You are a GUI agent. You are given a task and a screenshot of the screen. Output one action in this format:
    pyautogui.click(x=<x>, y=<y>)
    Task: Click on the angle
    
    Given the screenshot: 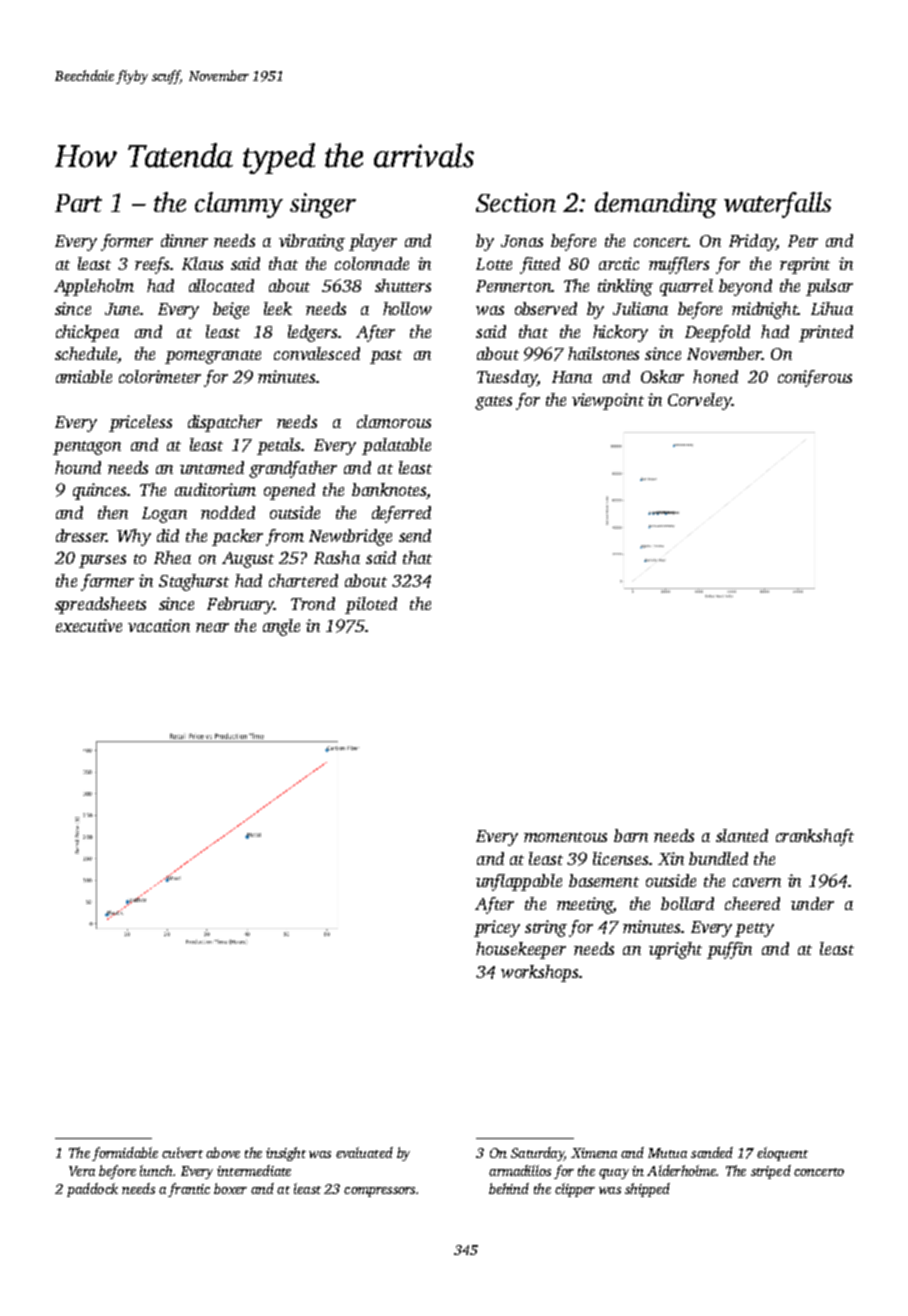 What is the action you would take?
    pyautogui.click(x=281, y=627)
